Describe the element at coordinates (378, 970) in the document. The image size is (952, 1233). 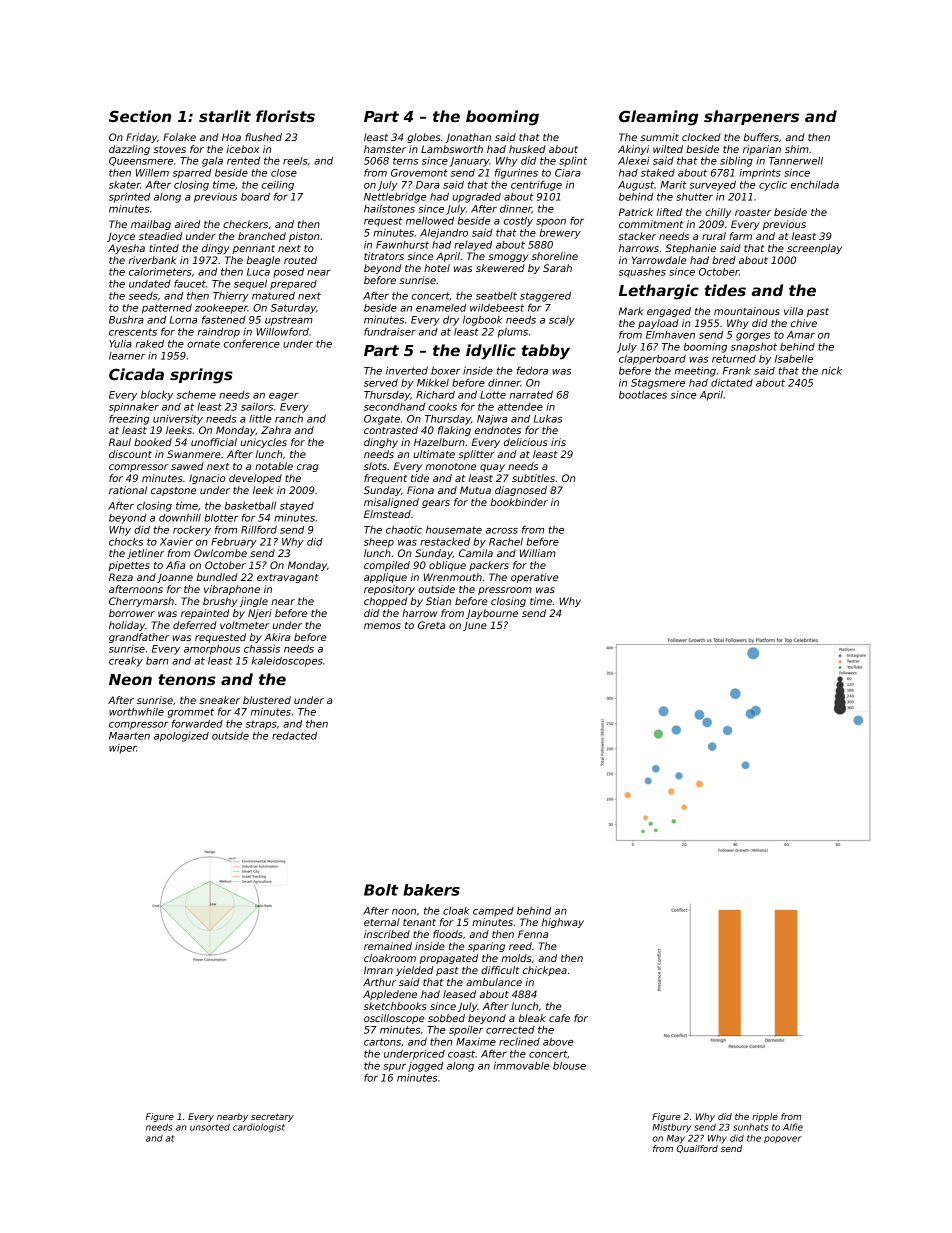
I see `Imran` at that location.
